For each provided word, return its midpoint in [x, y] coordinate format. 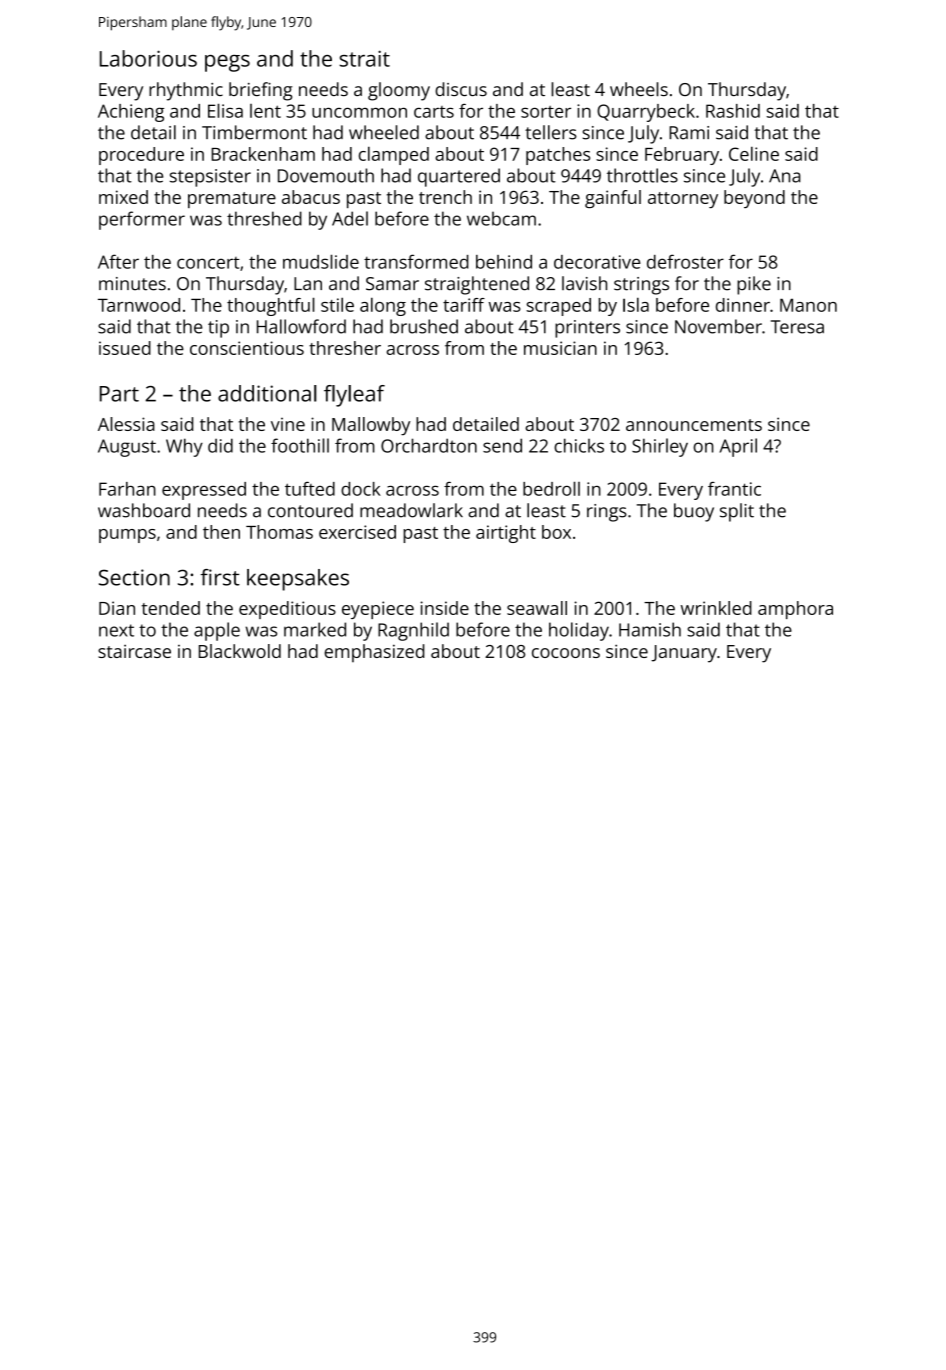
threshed [264, 218]
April [738, 447]
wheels [639, 89]
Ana [785, 176]
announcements [694, 425]
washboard [144, 510]
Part [119, 394]
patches [558, 156]
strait [364, 58]
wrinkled [716, 608]
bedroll [551, 488]
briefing [261, 91]
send [502, 445]
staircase [134, 651]
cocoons [566, 653]
